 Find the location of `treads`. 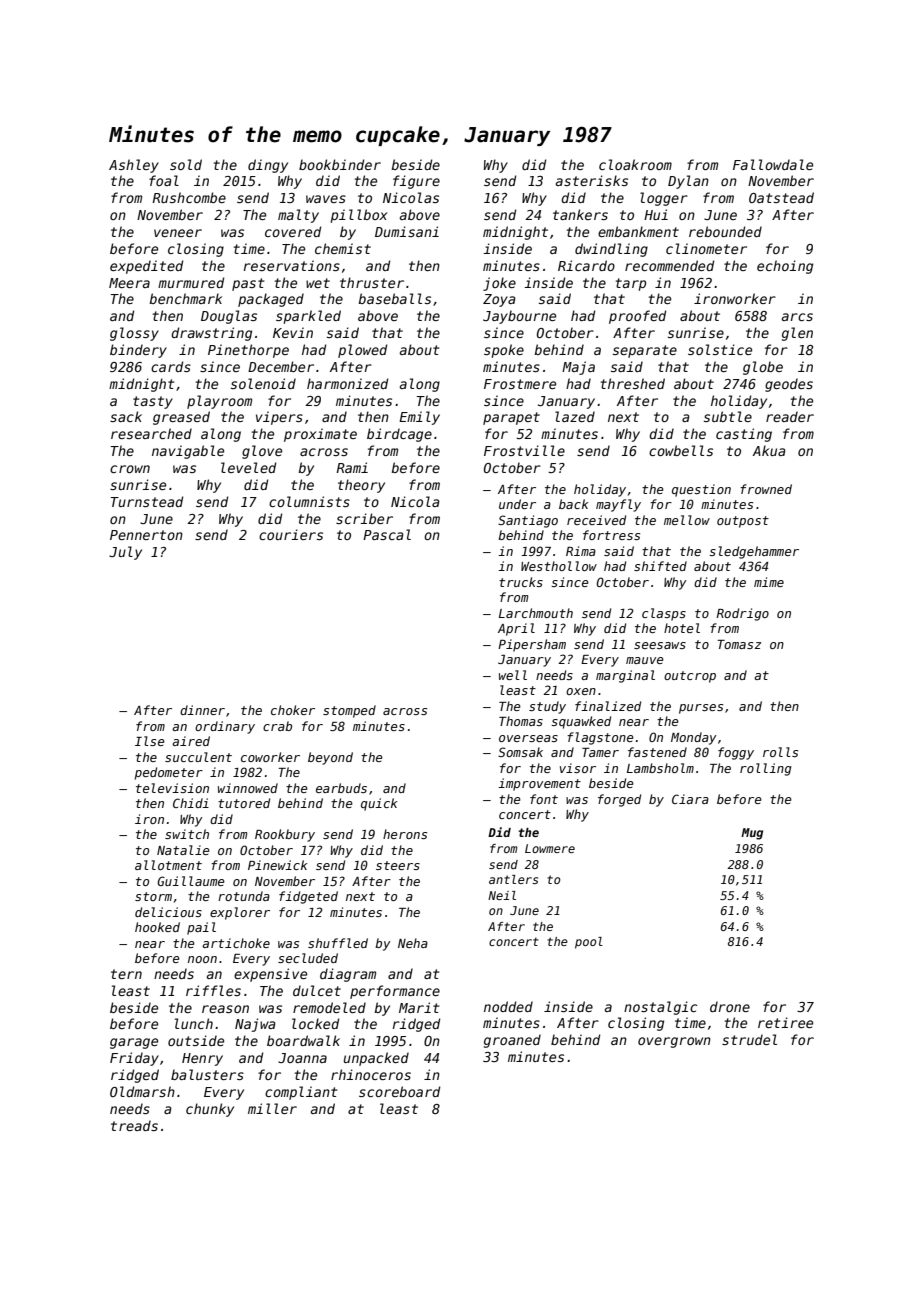

treads is located at coordinates (134, 1125).
